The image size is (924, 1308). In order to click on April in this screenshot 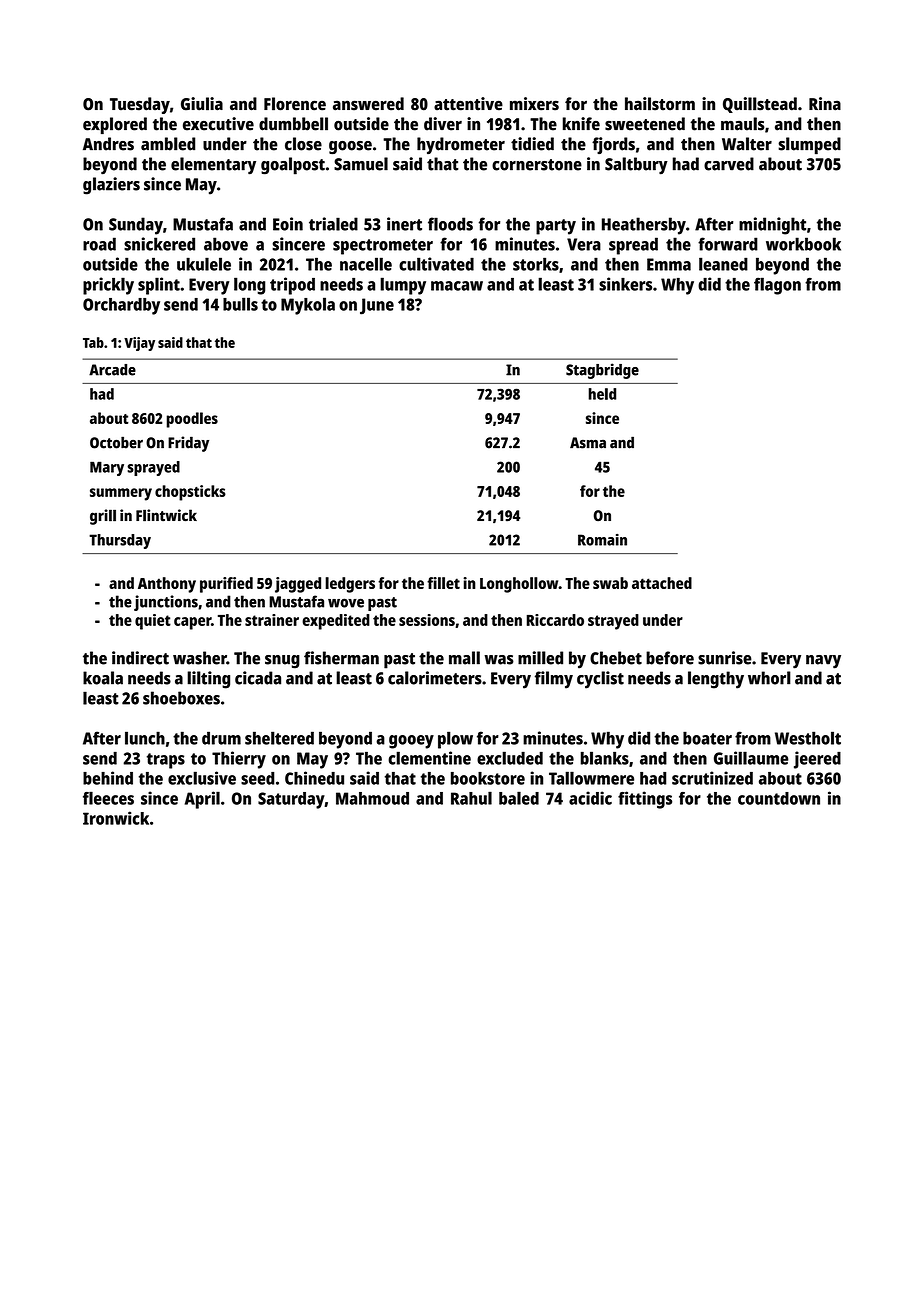, I will do `click(202, 800)`.
